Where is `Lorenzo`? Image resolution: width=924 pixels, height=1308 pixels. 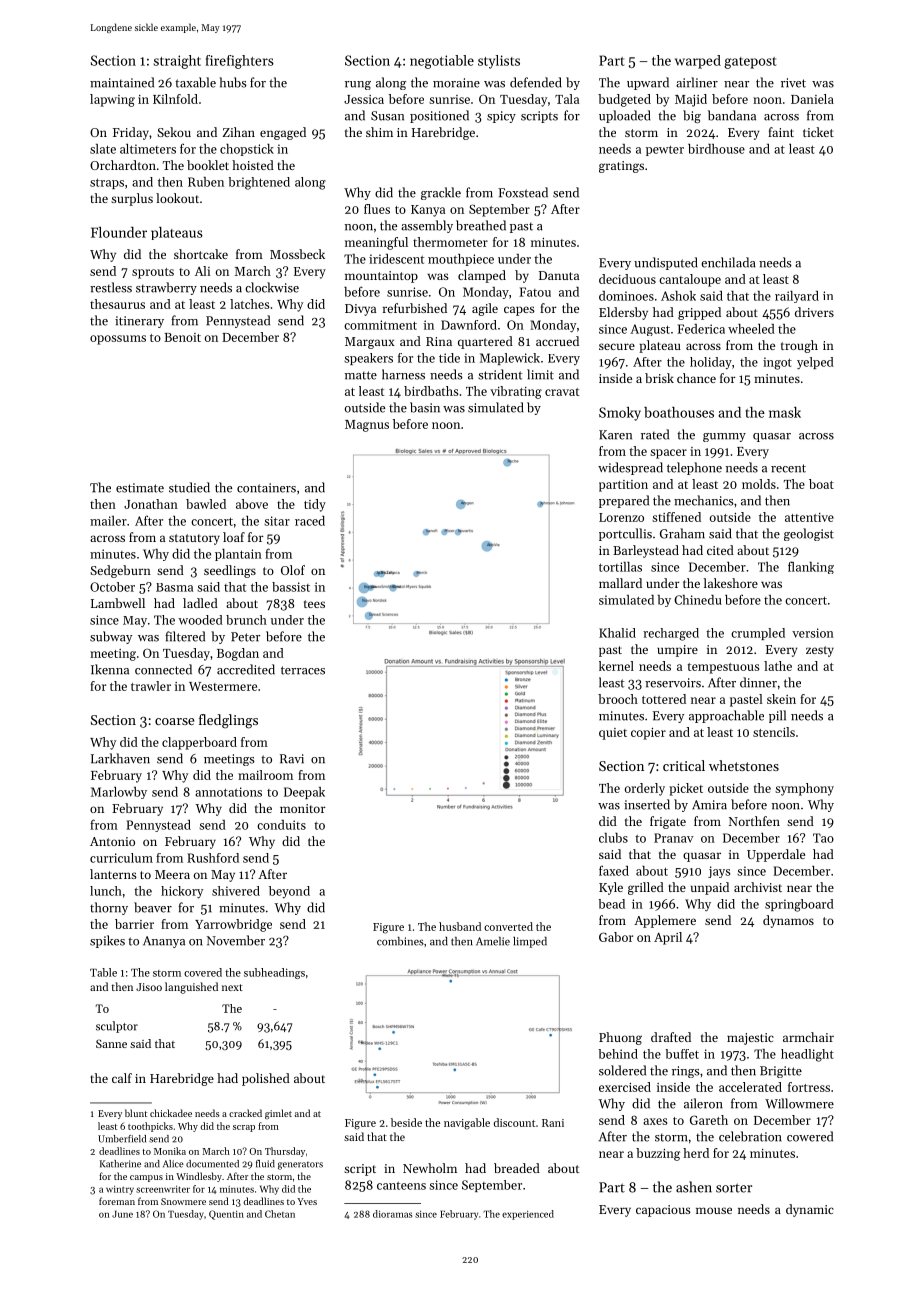
Lorenzo is located at coordinates (621, 517).
